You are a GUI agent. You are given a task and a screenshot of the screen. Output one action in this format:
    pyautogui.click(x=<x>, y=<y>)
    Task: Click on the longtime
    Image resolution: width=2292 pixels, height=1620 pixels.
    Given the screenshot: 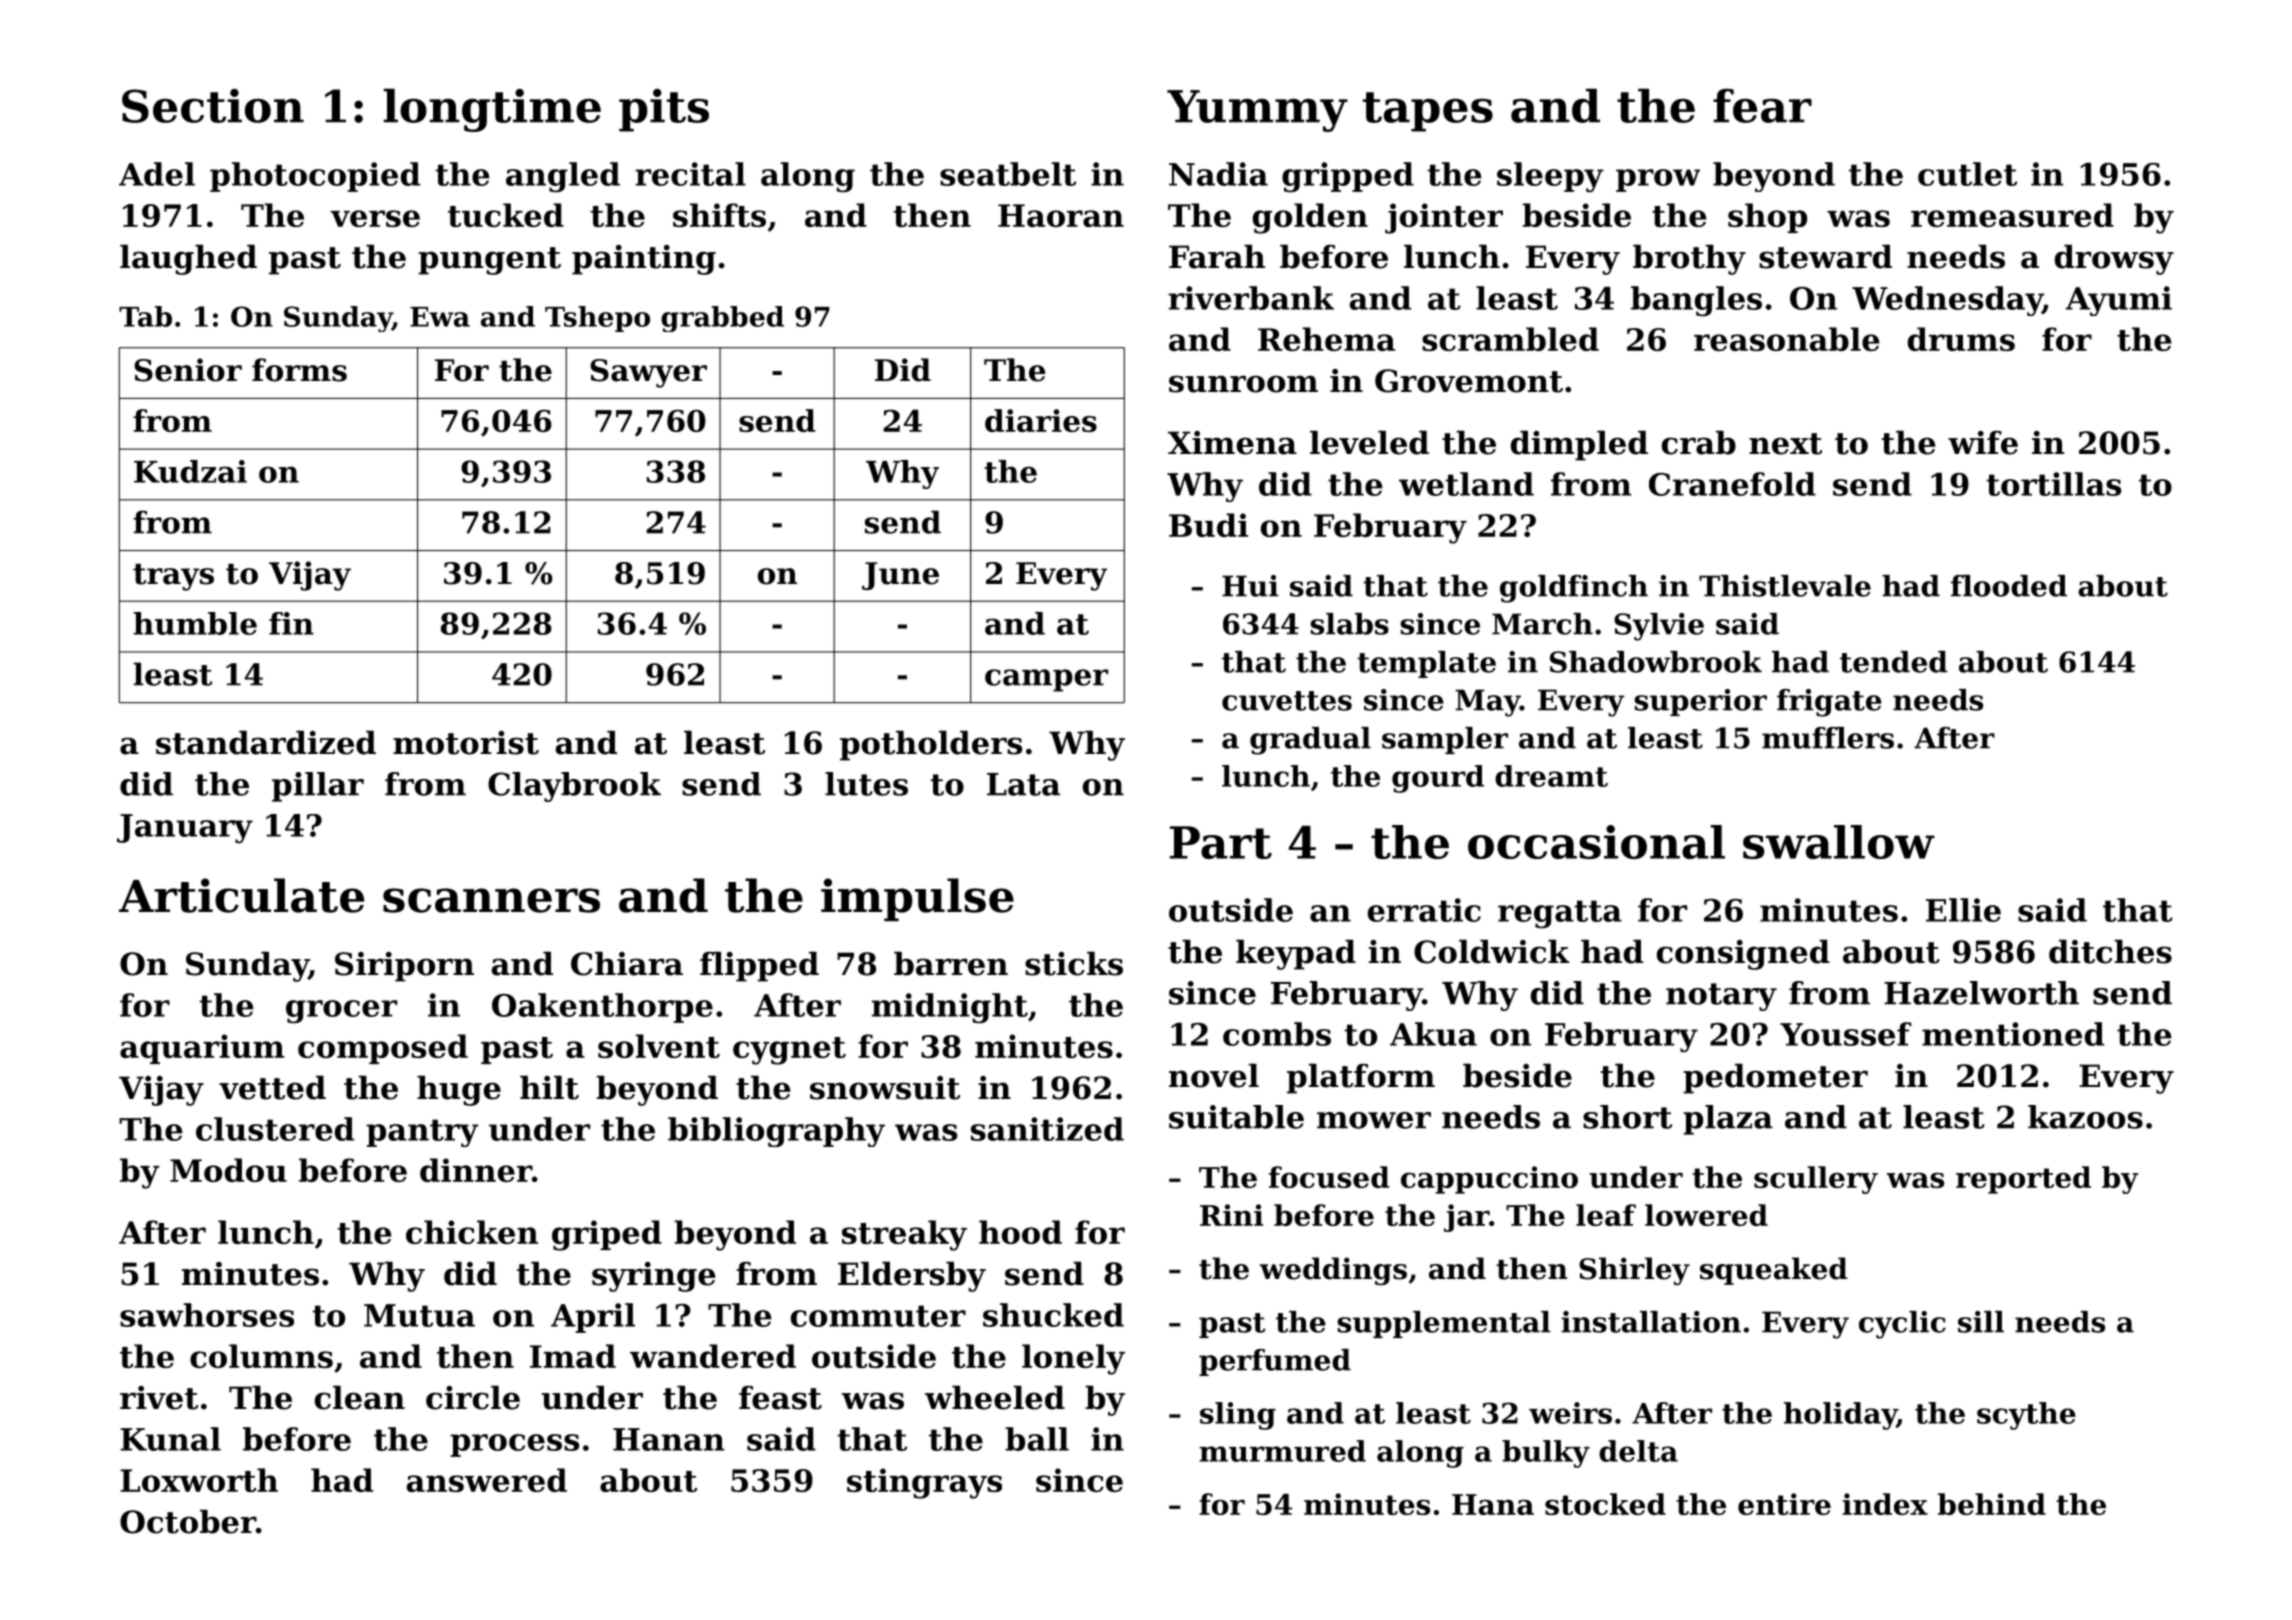 What is the action you would take?
    pyautogui.click(x=492, y=110)
